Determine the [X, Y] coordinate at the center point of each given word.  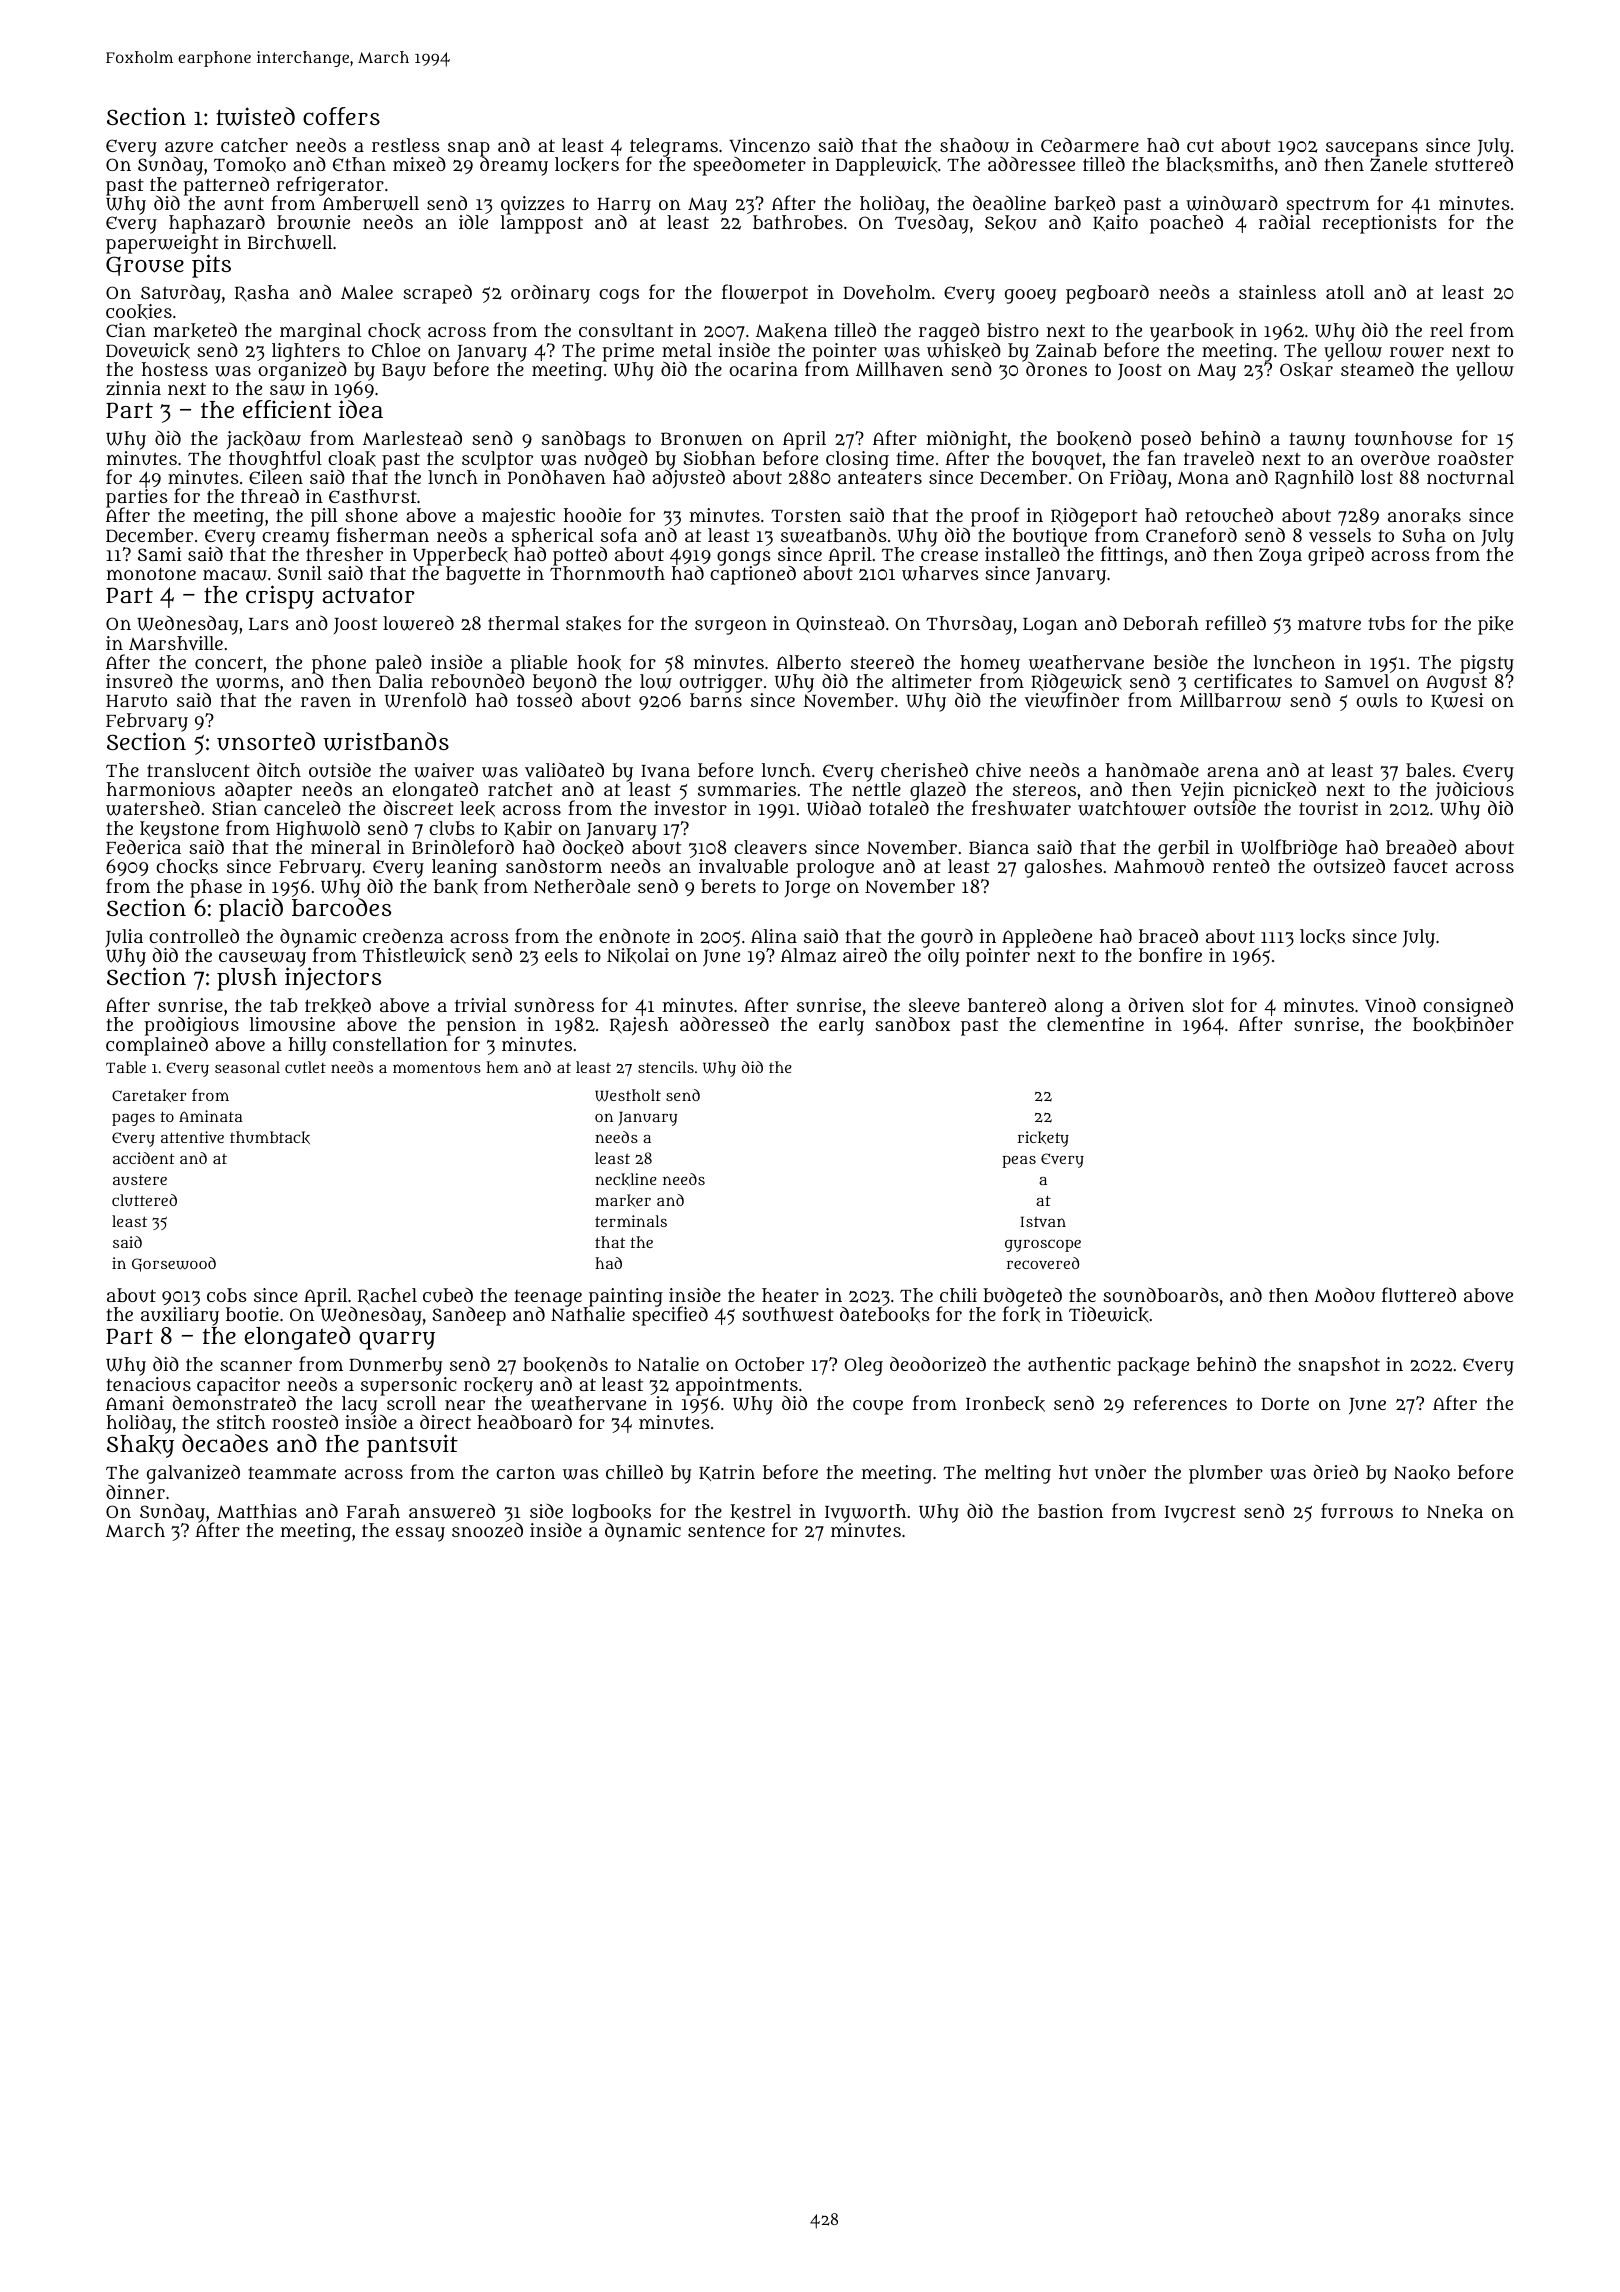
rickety [1043, 1139]
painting [626, 1297]
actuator [368, 596]
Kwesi [1457, 701]
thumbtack [270, 1137]
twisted [255, 116]
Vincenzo [769, 145]
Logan [1050, 626]
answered [452, 1511]
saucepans [1372, 150]
